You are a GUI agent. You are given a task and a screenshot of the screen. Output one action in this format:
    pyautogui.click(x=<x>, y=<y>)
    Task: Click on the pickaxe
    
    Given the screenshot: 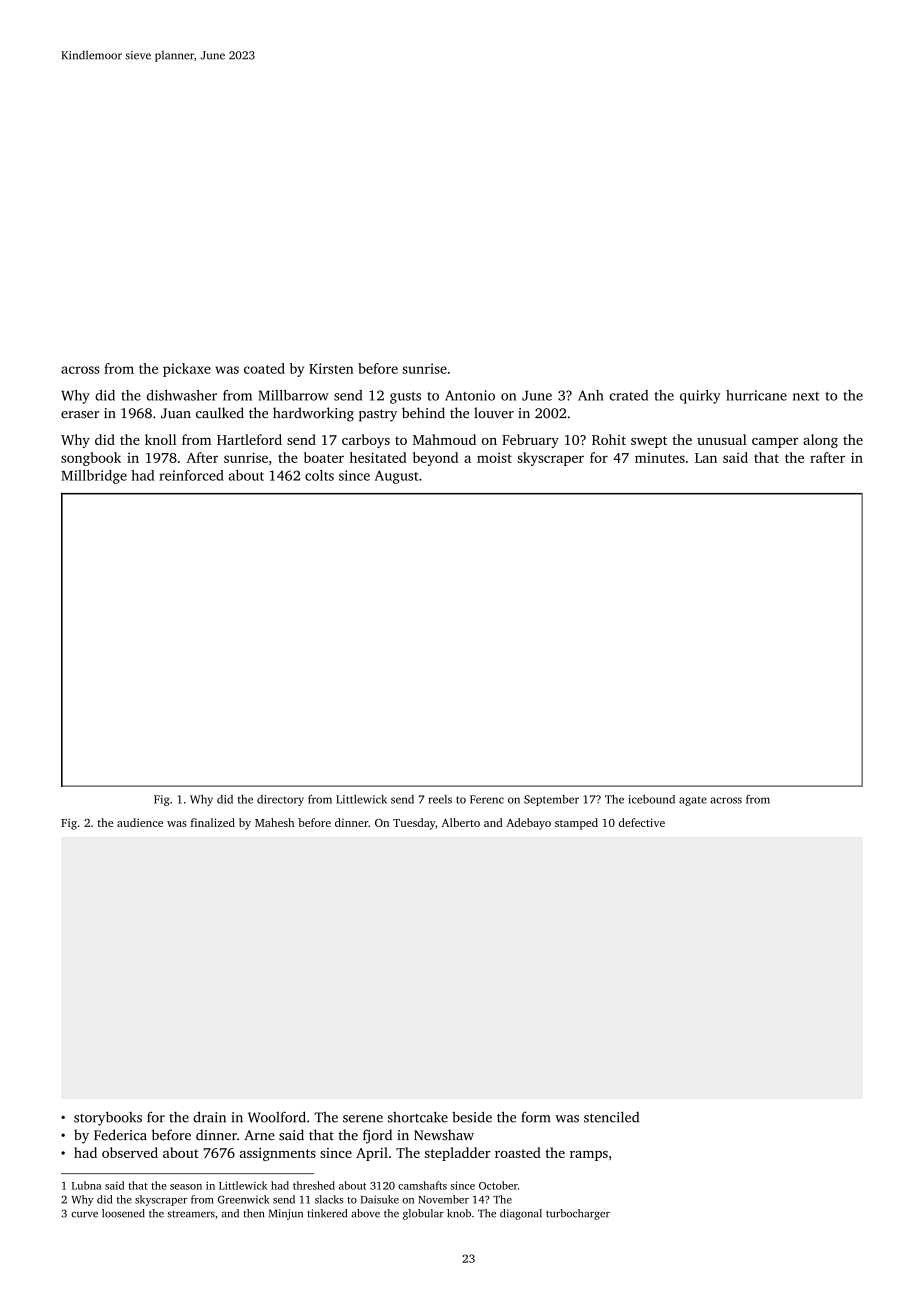 What is the action you would take?
    pyautogui.click(x=187, y=370)
